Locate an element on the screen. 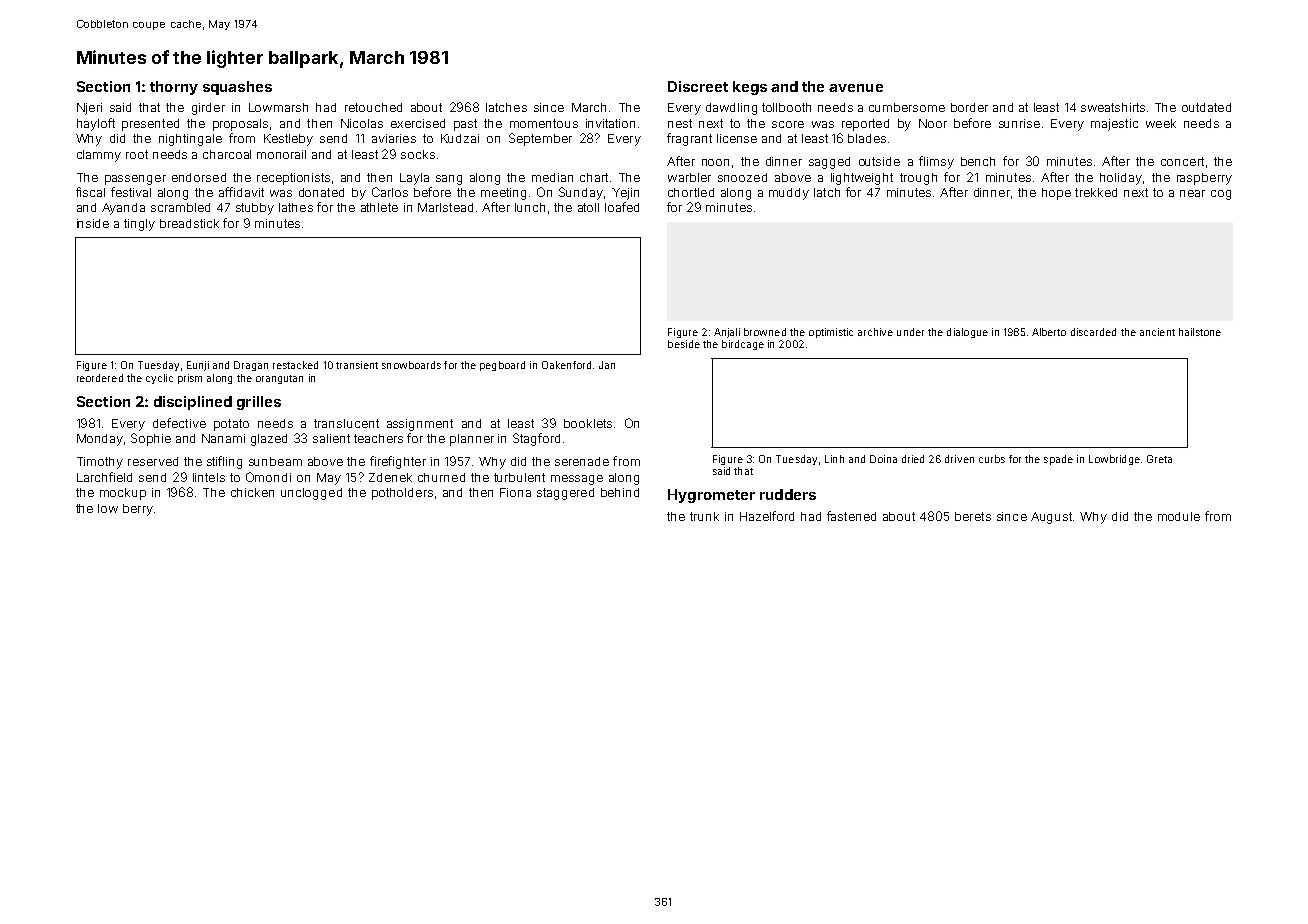  hailstone is located at coordinates (1200, 332).
